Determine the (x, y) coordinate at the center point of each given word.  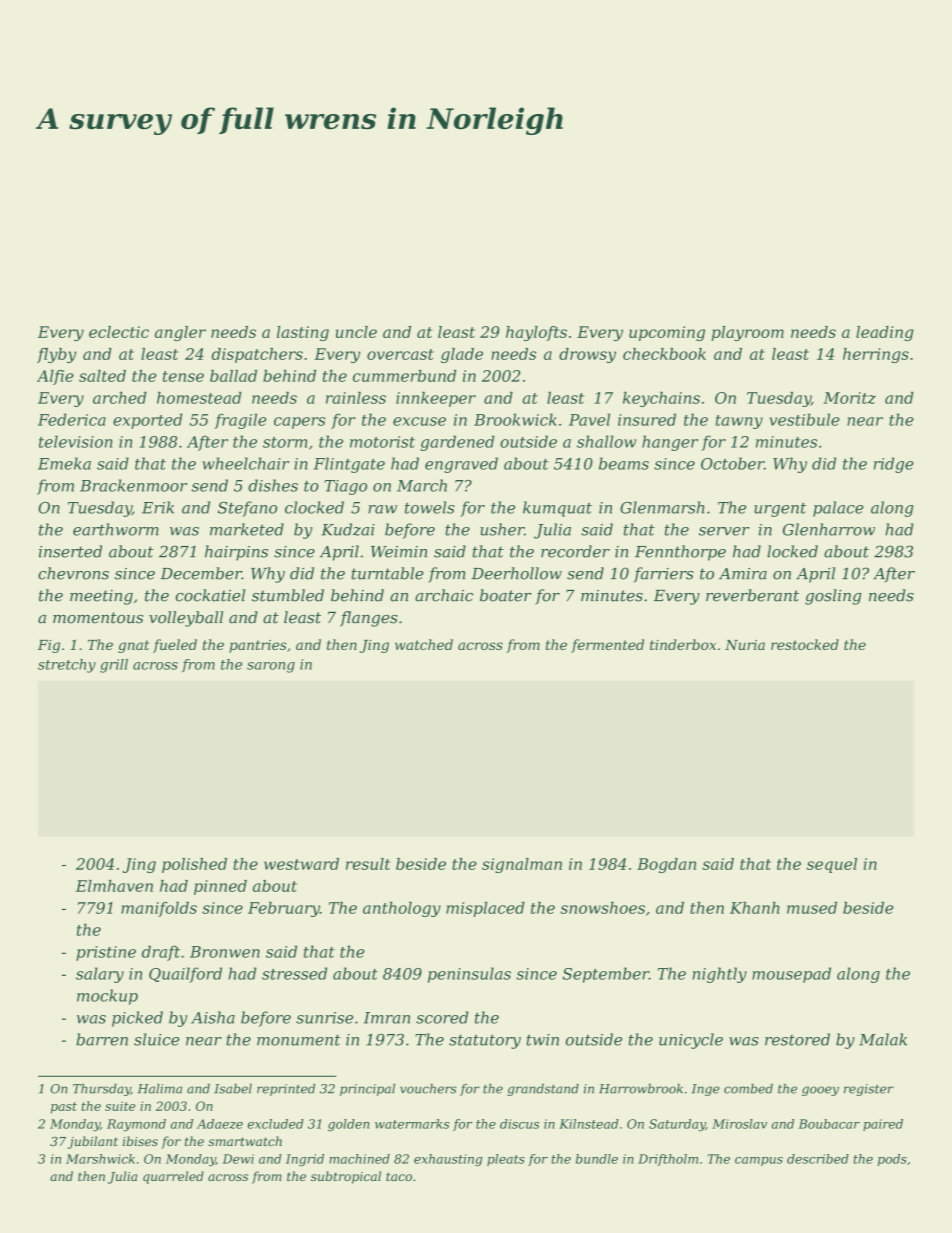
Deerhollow (516, 573)
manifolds (159, 909)
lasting (303, 333)
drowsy (587, 355)
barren (102, 1039)
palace (838, 509)
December (201, 573)
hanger (670, 443)
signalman (522, 865)
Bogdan (666, 865)
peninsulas (469, 975)
